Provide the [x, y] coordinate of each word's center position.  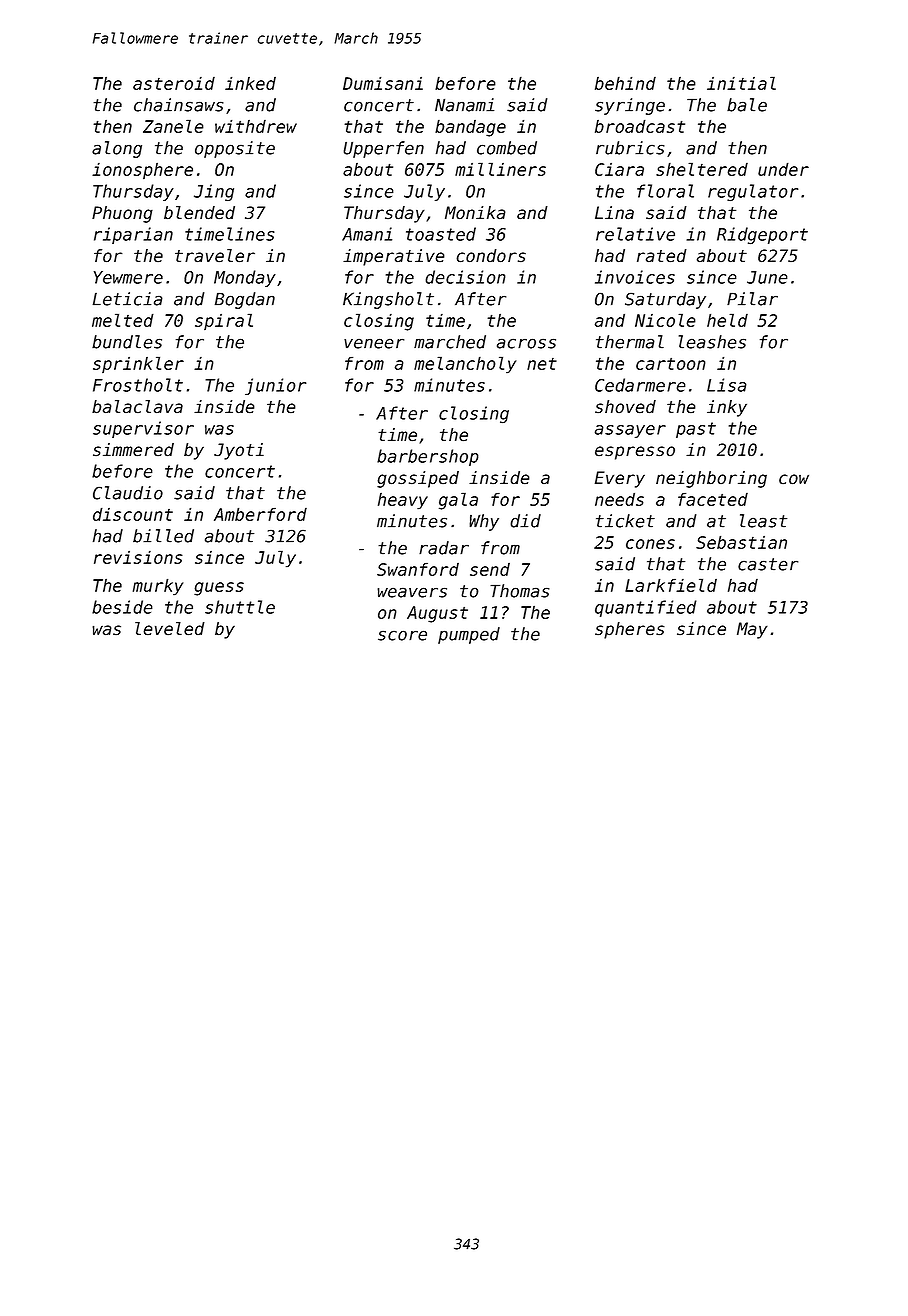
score [402, 635]
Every [620, 479]
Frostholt [138, 385]
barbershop [428, 457]
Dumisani [383, 83]
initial [741, 83]
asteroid [174, 83]
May [752, 630]
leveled [170, 629]
